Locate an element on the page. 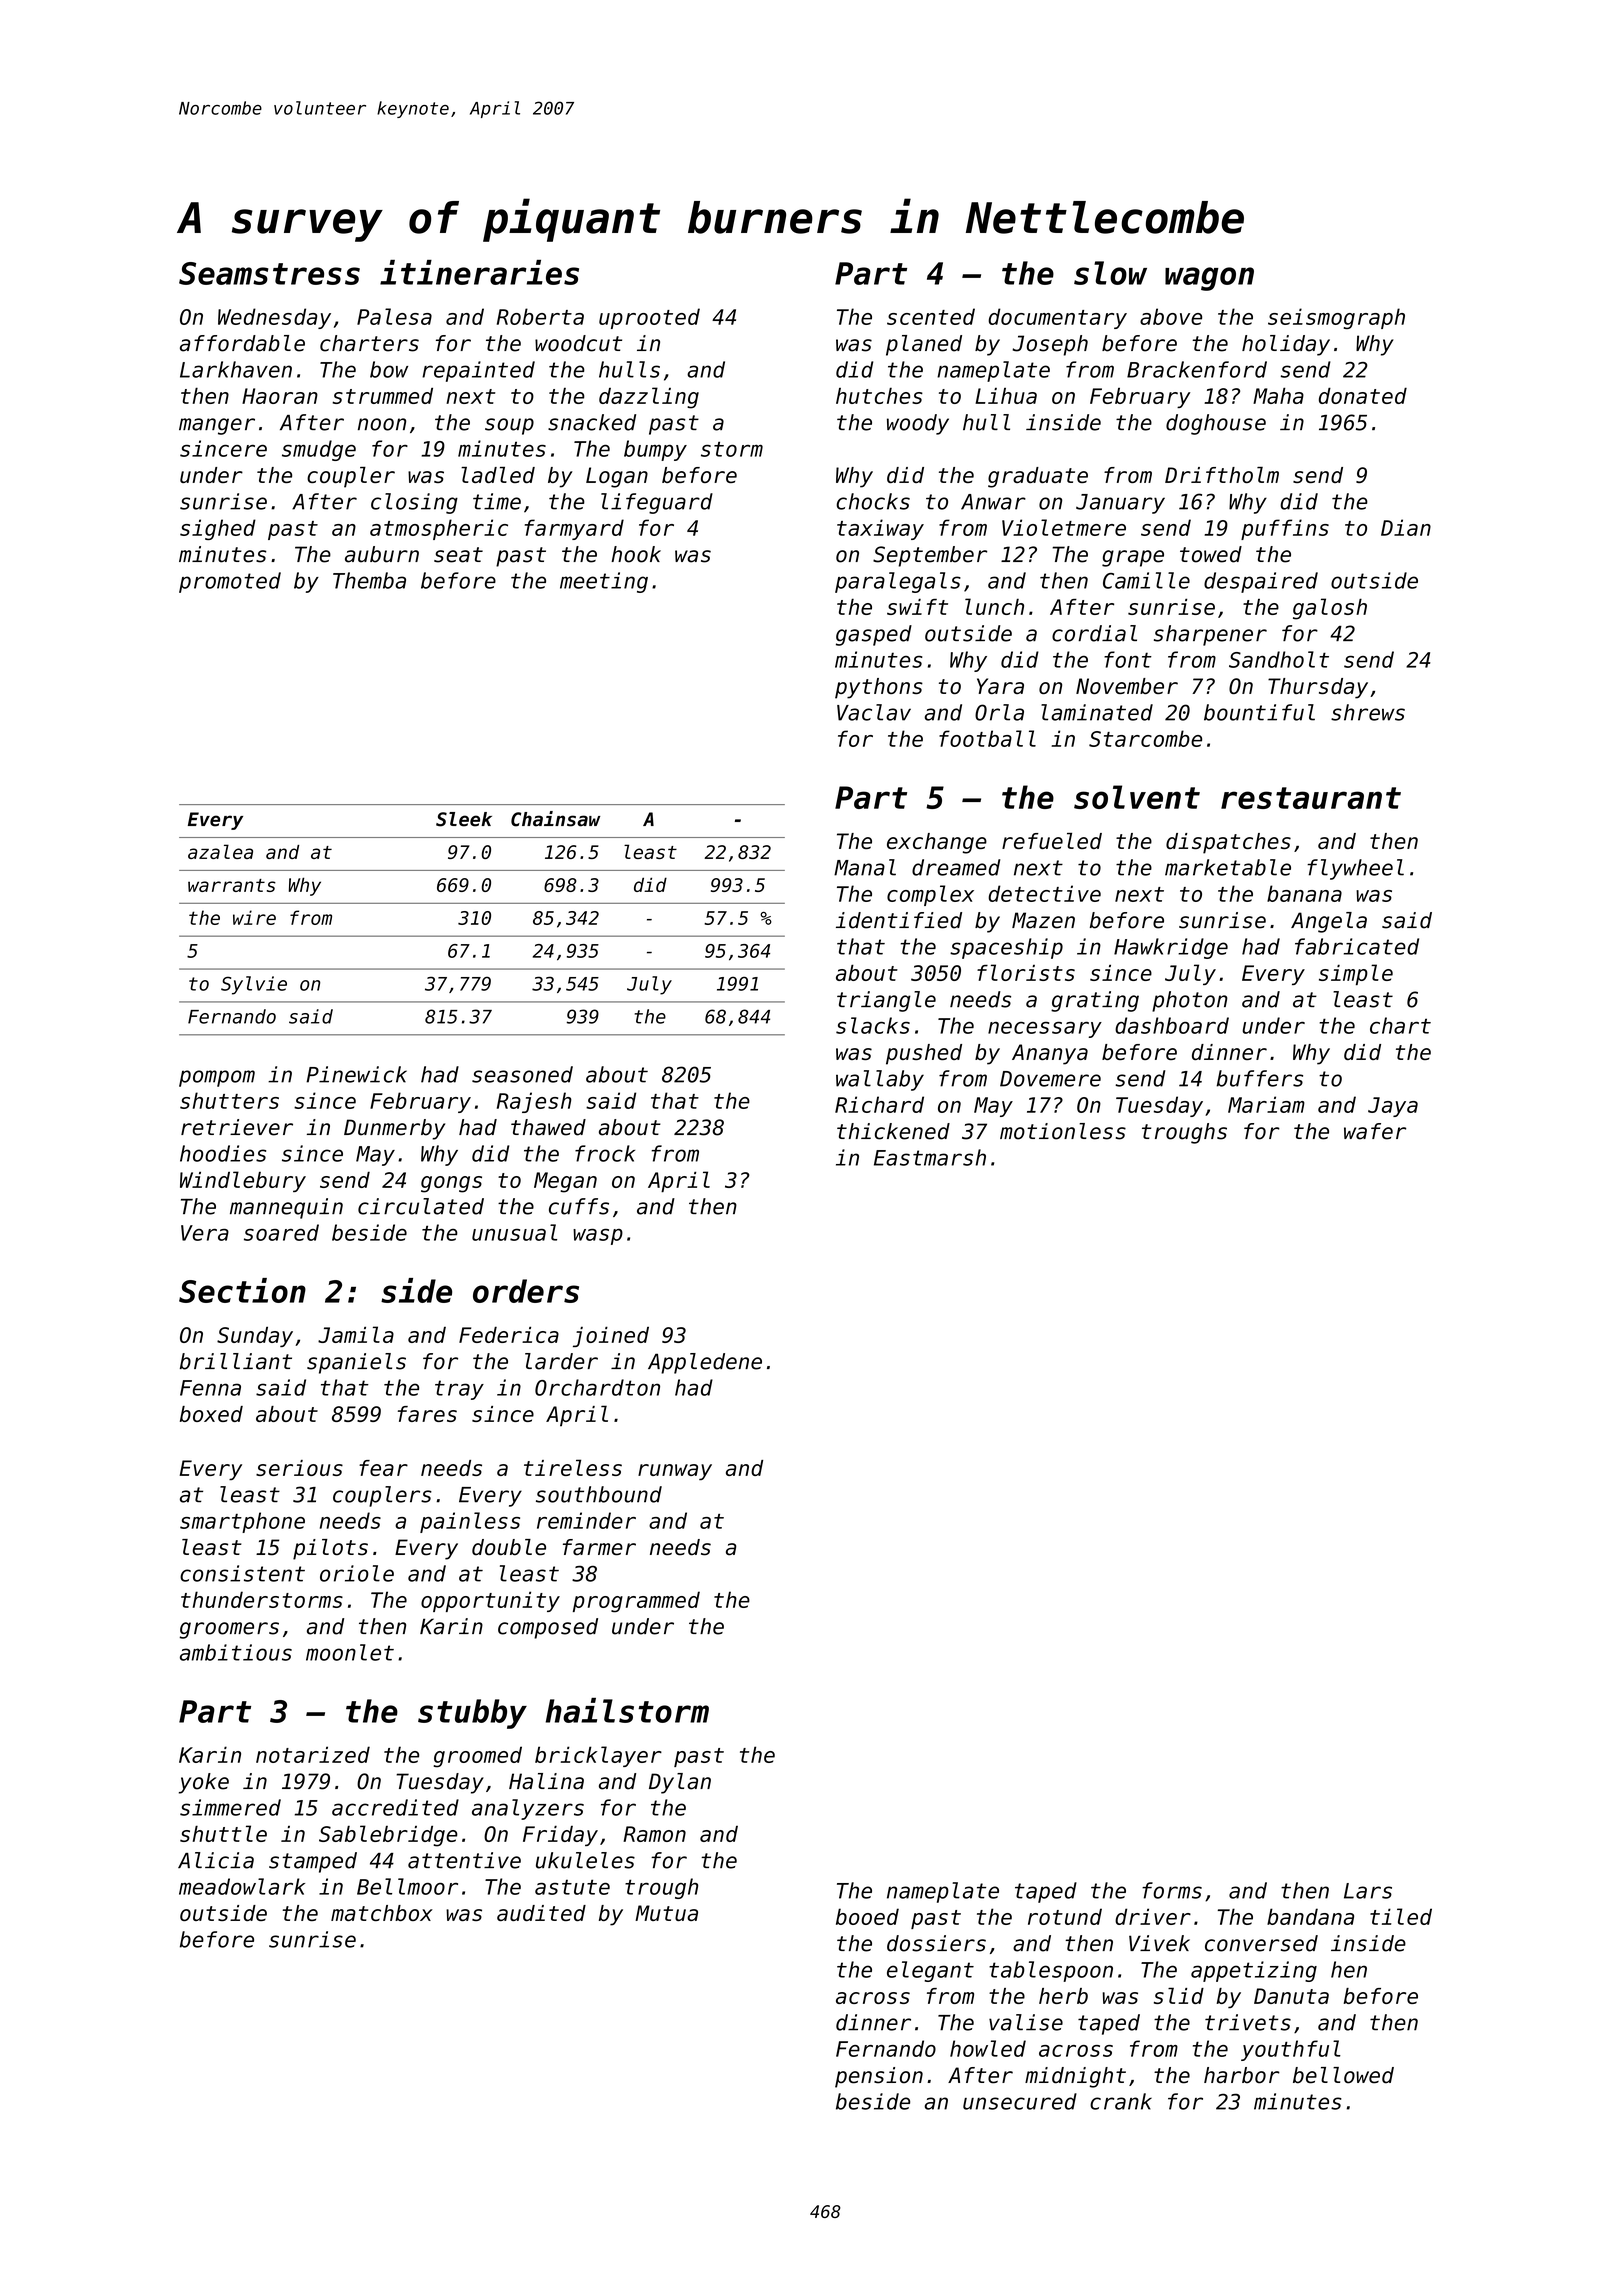  oriole is located at coordinates (357, 1573).
